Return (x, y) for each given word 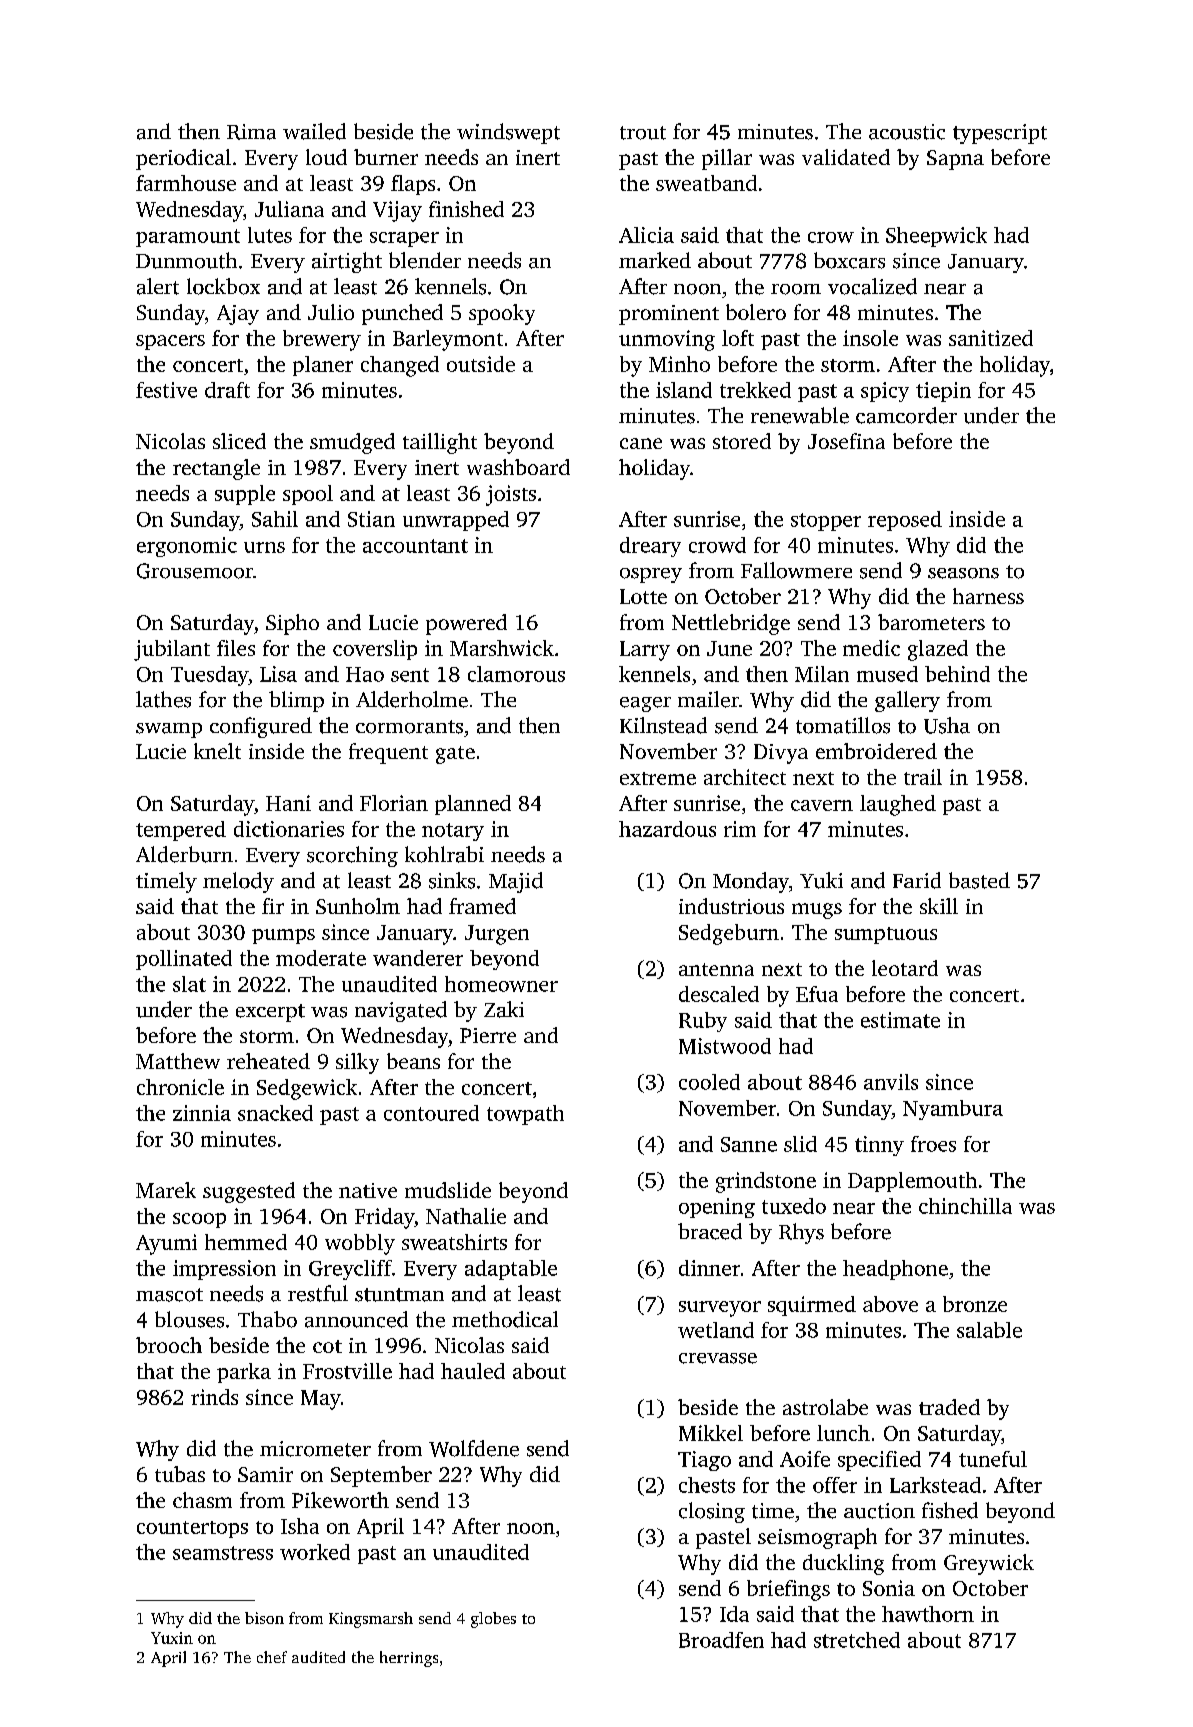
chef (272, 1657)
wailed (314, 131)
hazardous (667, 829)
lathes (163, 699)
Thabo (267, 1319)
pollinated (184, 960)
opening (717, 1208)
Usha (947, 725)
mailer (708, 699)
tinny (879, 1146)
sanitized (991, 338)
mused (887, 674)
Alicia (646, 235)
